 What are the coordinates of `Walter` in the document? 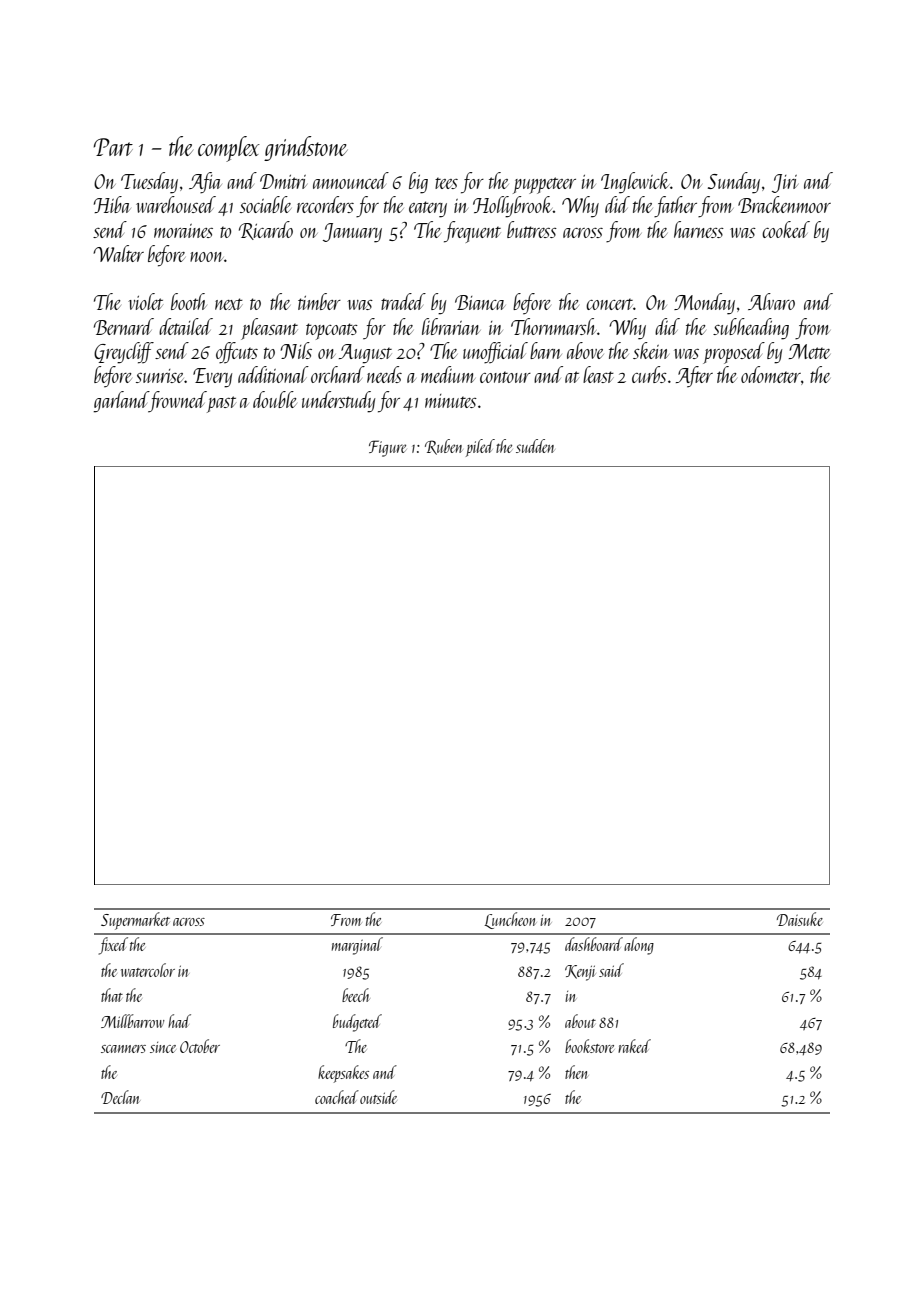 It's located at (118, 253).
